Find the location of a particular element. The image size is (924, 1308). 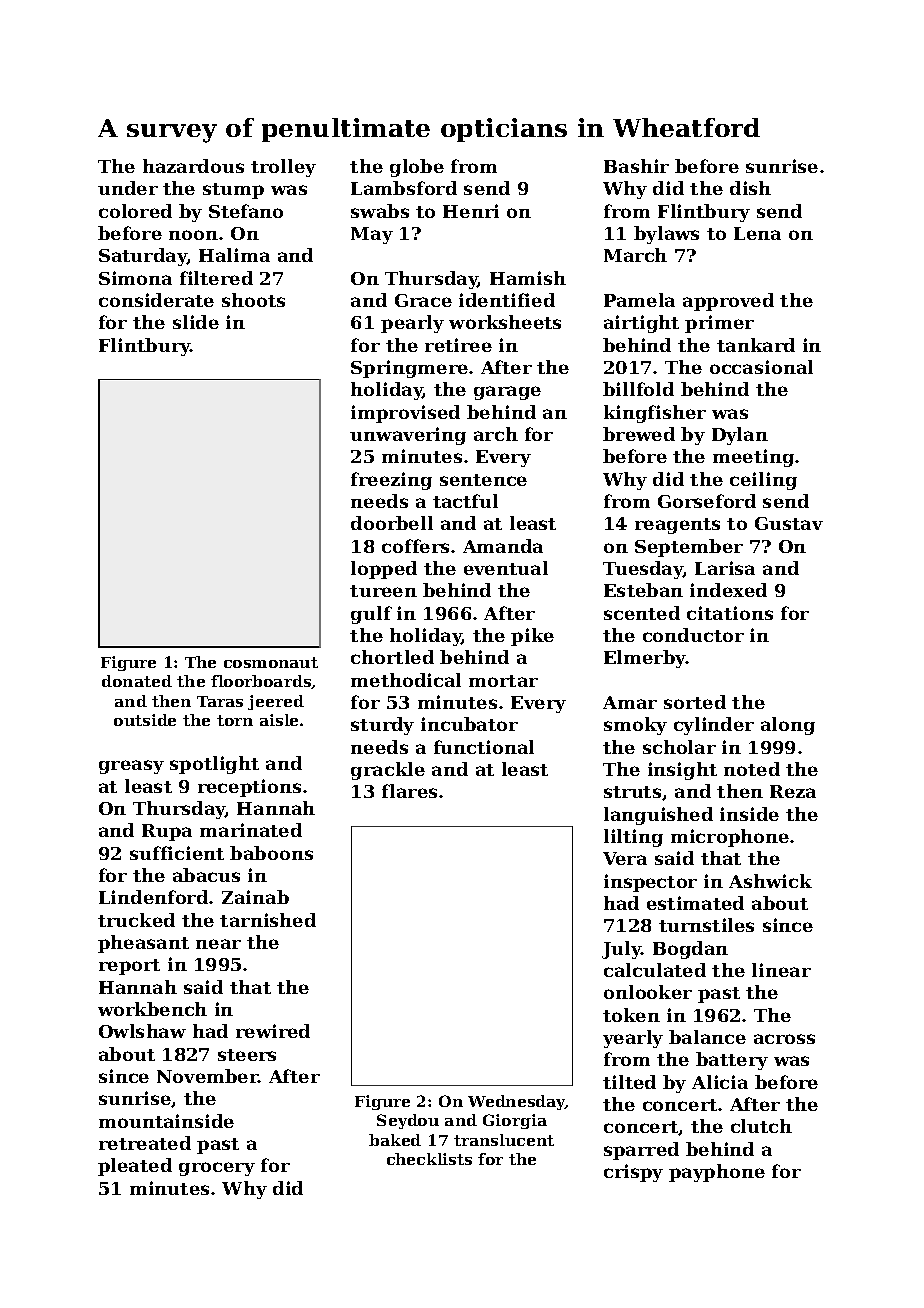

tarnished is located at coordinates (268, 920).
